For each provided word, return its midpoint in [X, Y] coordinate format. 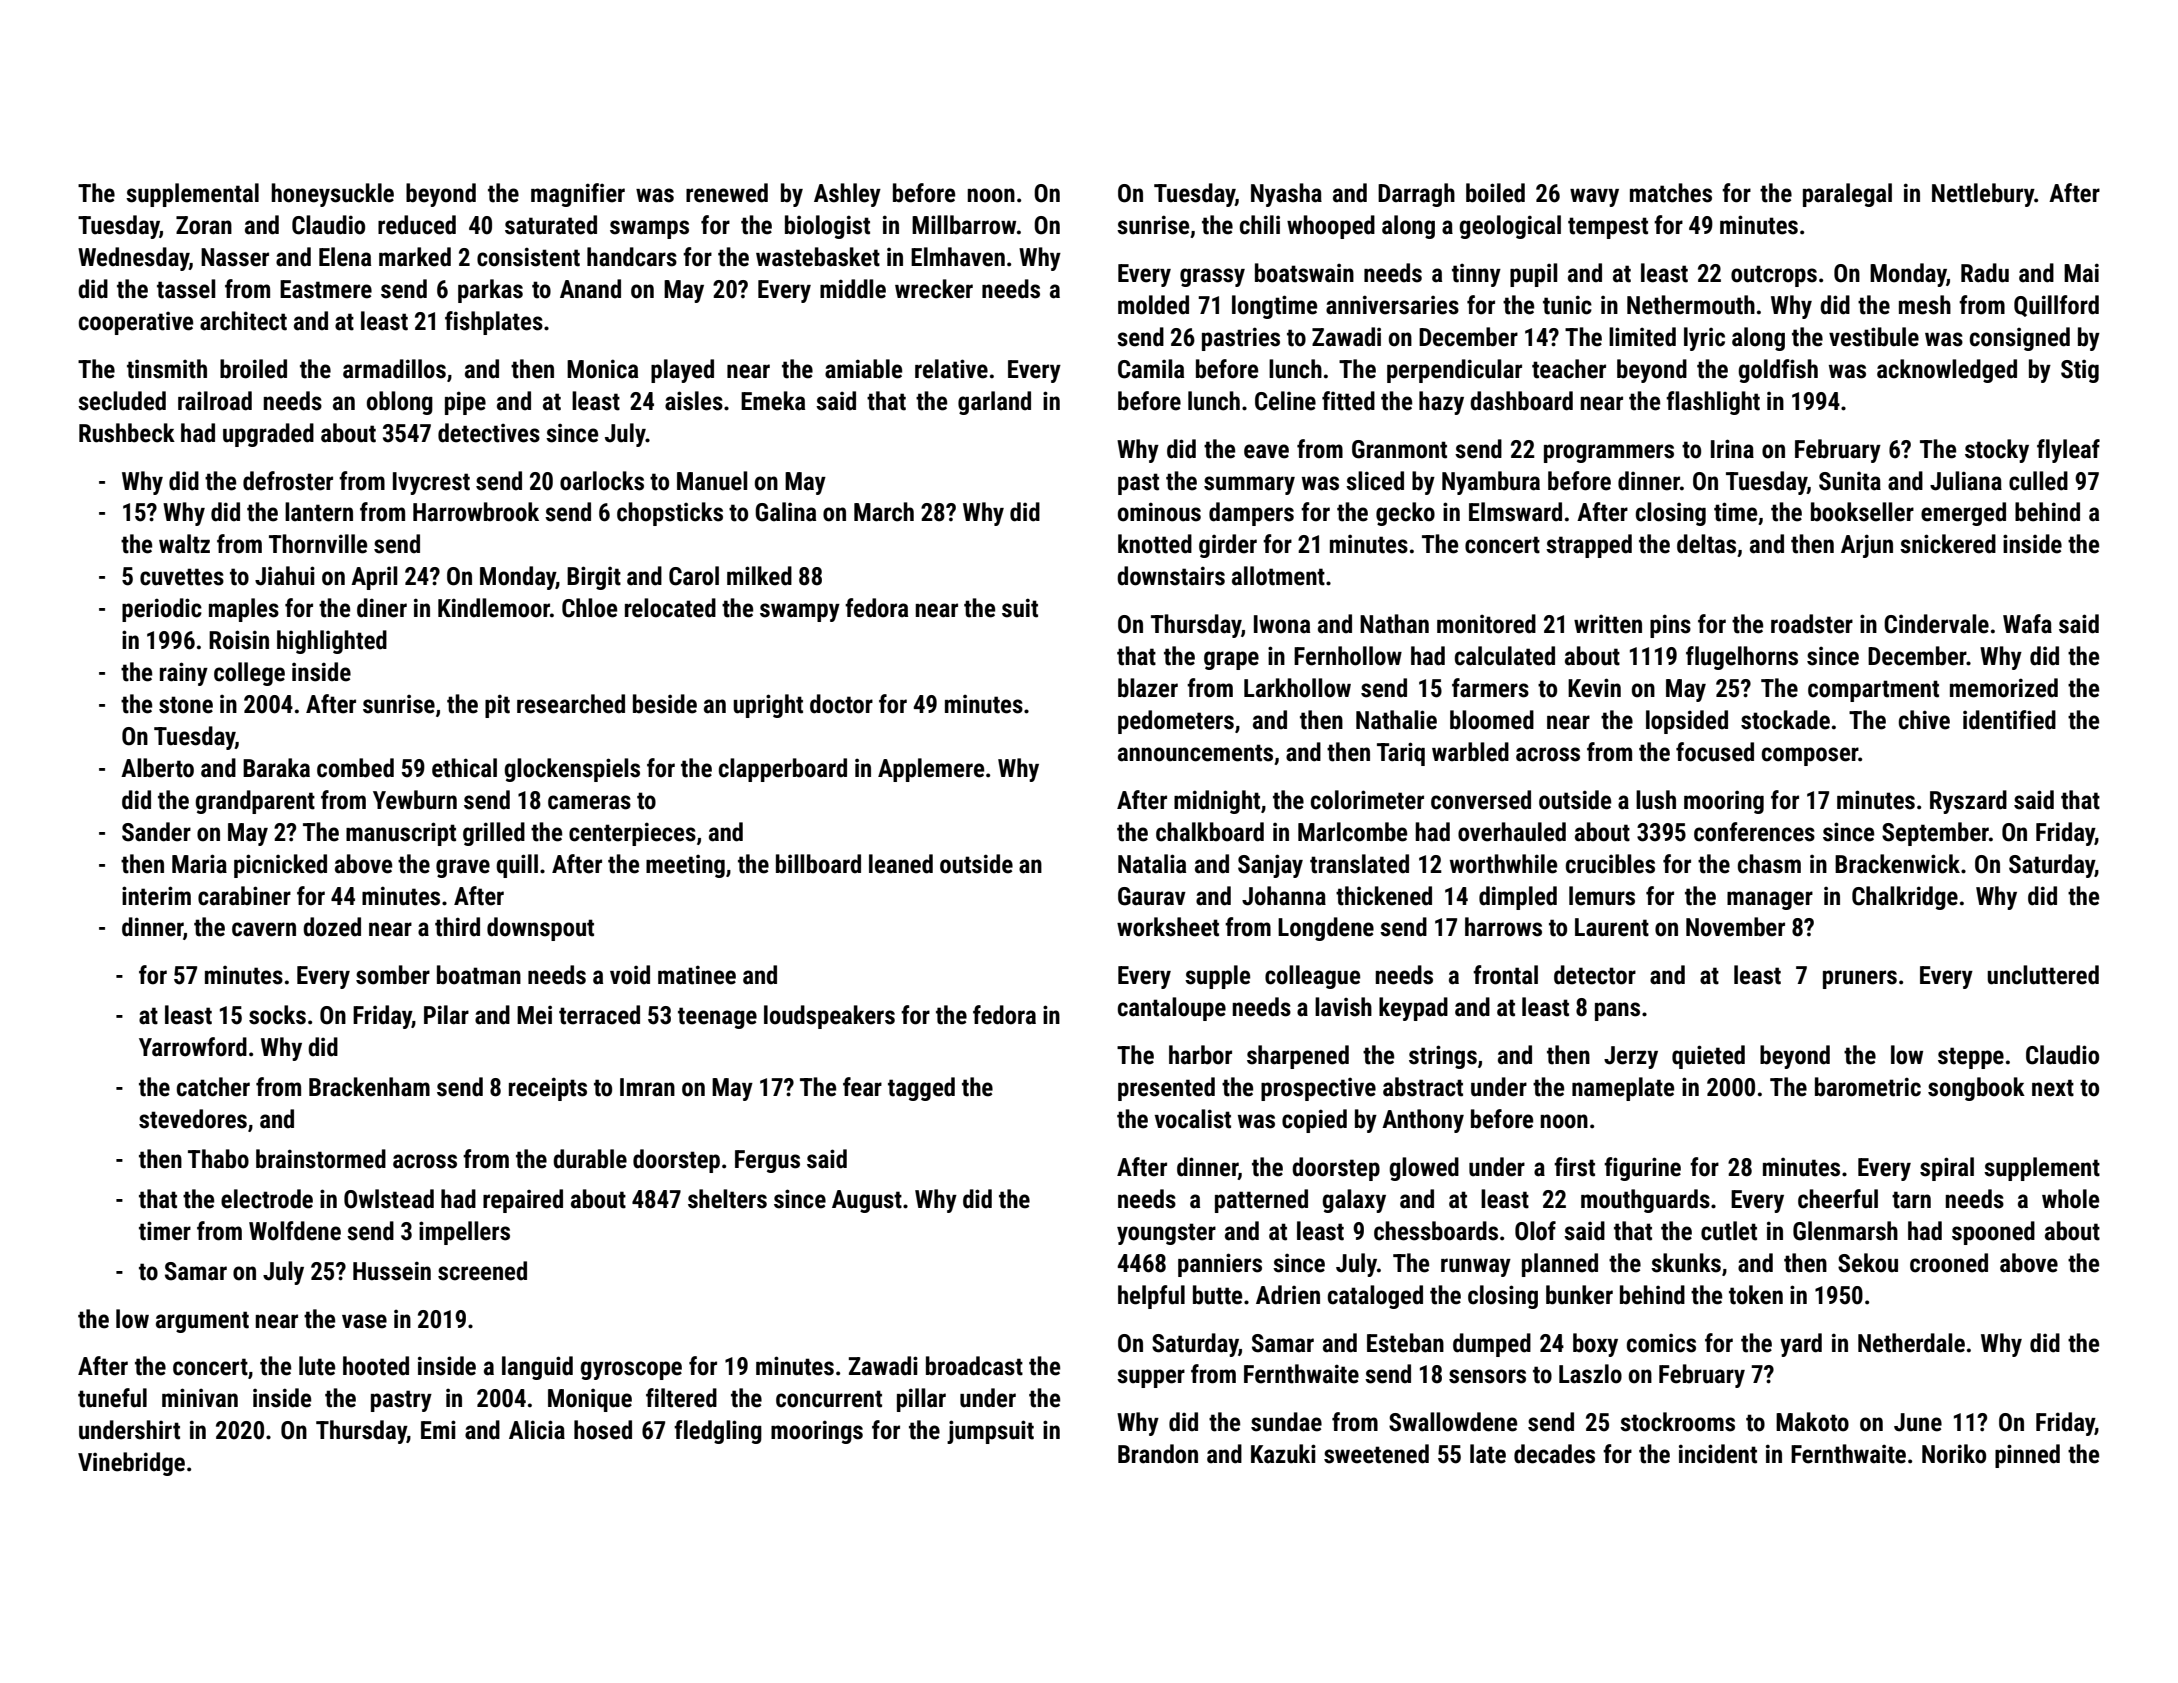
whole [2070, 1199]
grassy [1212, 277]
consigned [2020, 339]
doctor [841, 704]
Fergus [767, 1161]
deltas [1706, 544]
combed [355, 768]
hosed [603, 1430]
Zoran [204, 225]
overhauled [1512, 832]
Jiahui [285, 576]
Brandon [1158, 1454]
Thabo [218, 1159]
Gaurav [1152, 896]
